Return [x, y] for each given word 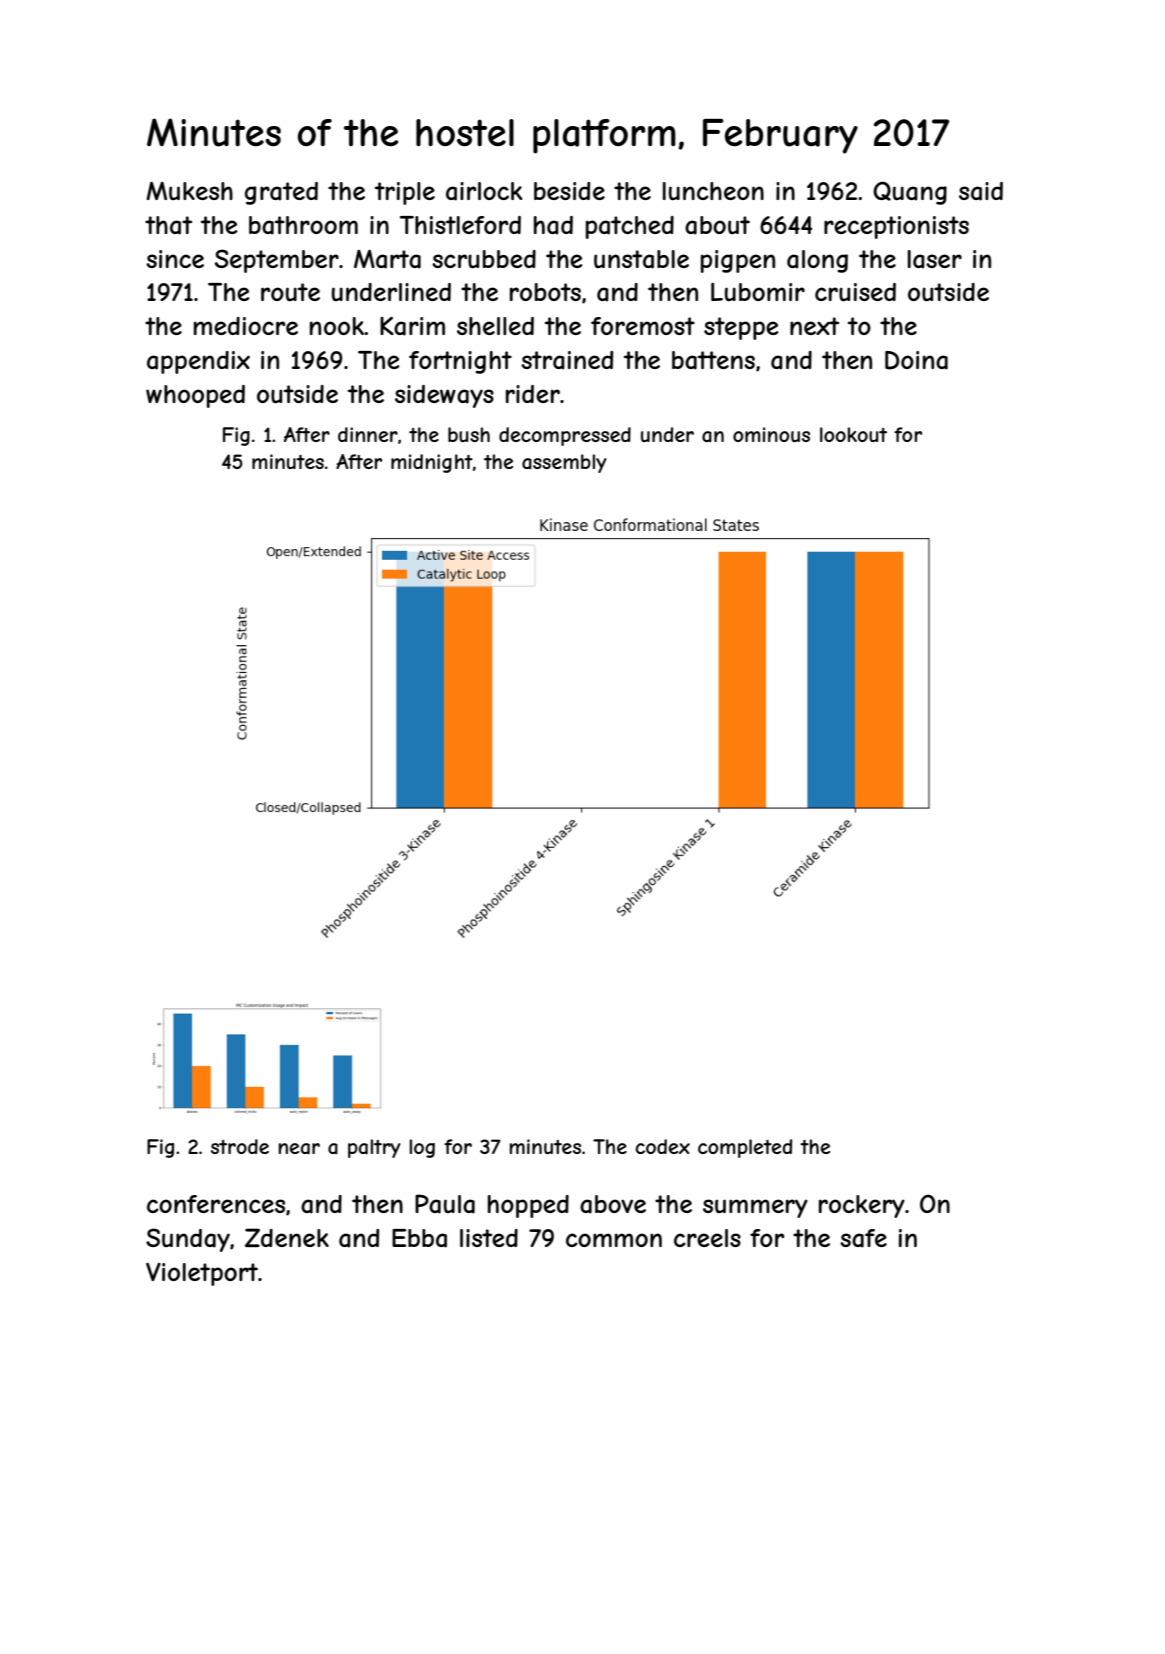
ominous [771, 434]
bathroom [303, 225]
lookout [853, 434]
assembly [564, 463]
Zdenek [287, 1237]
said [981, 191]
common [614, 1240]
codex [662, 1146]
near [299, 1149]
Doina [916, 360]
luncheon [713, 191]
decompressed [565, 436]
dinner [368, 434]
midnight [432, 463]
